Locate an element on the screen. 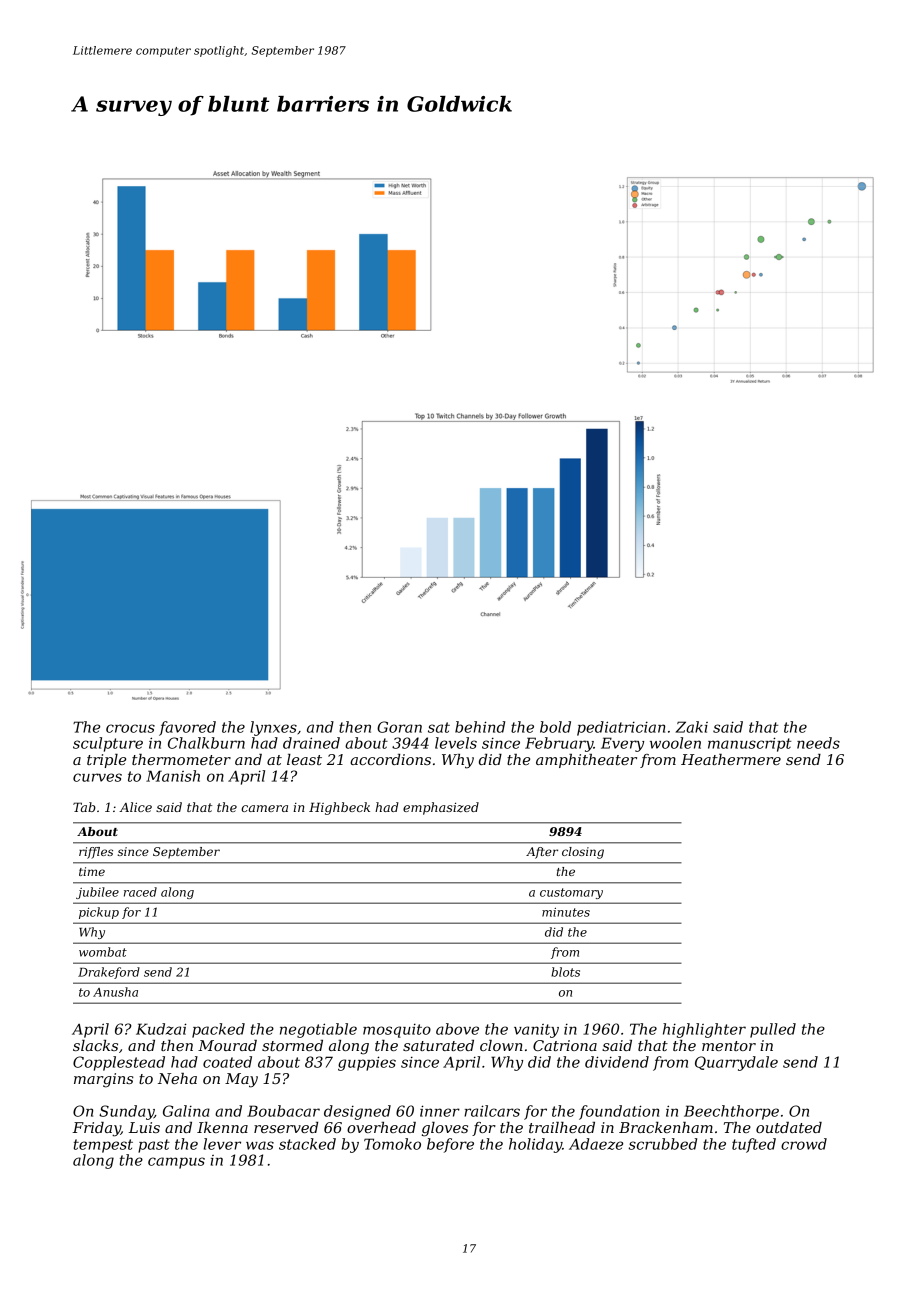 This screenshot has height=1308, width=924. before is located at coordinates (450, 1145).
